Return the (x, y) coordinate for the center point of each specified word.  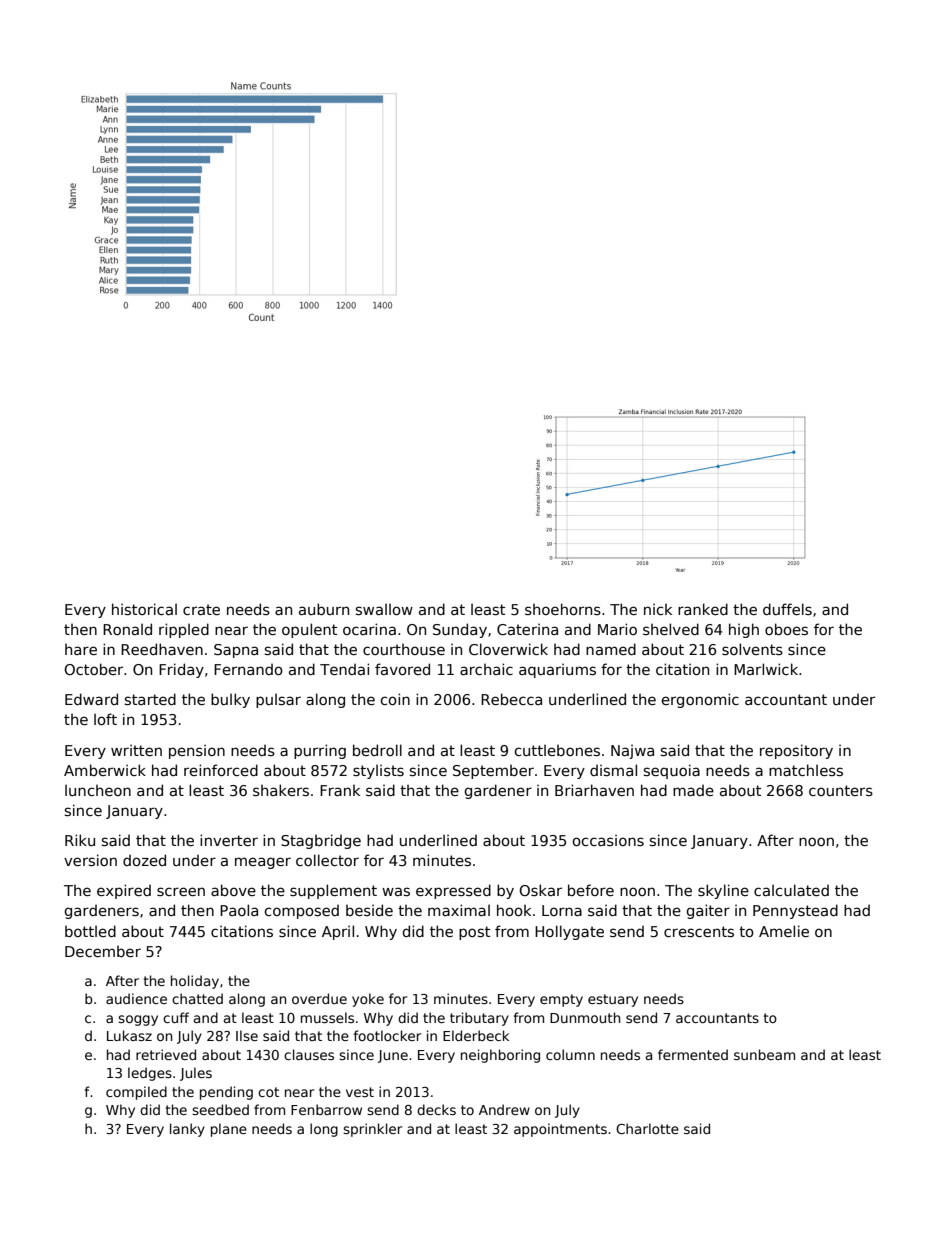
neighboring (500, 1056)
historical (144, 609)
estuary (613, 1000)
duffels (787, 609)
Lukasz (129, 1035)
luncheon (98, 790)
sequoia (672, 771)
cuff (176, 1017)
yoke (368, 1000)
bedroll (377, 750)
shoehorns (563, 609)
